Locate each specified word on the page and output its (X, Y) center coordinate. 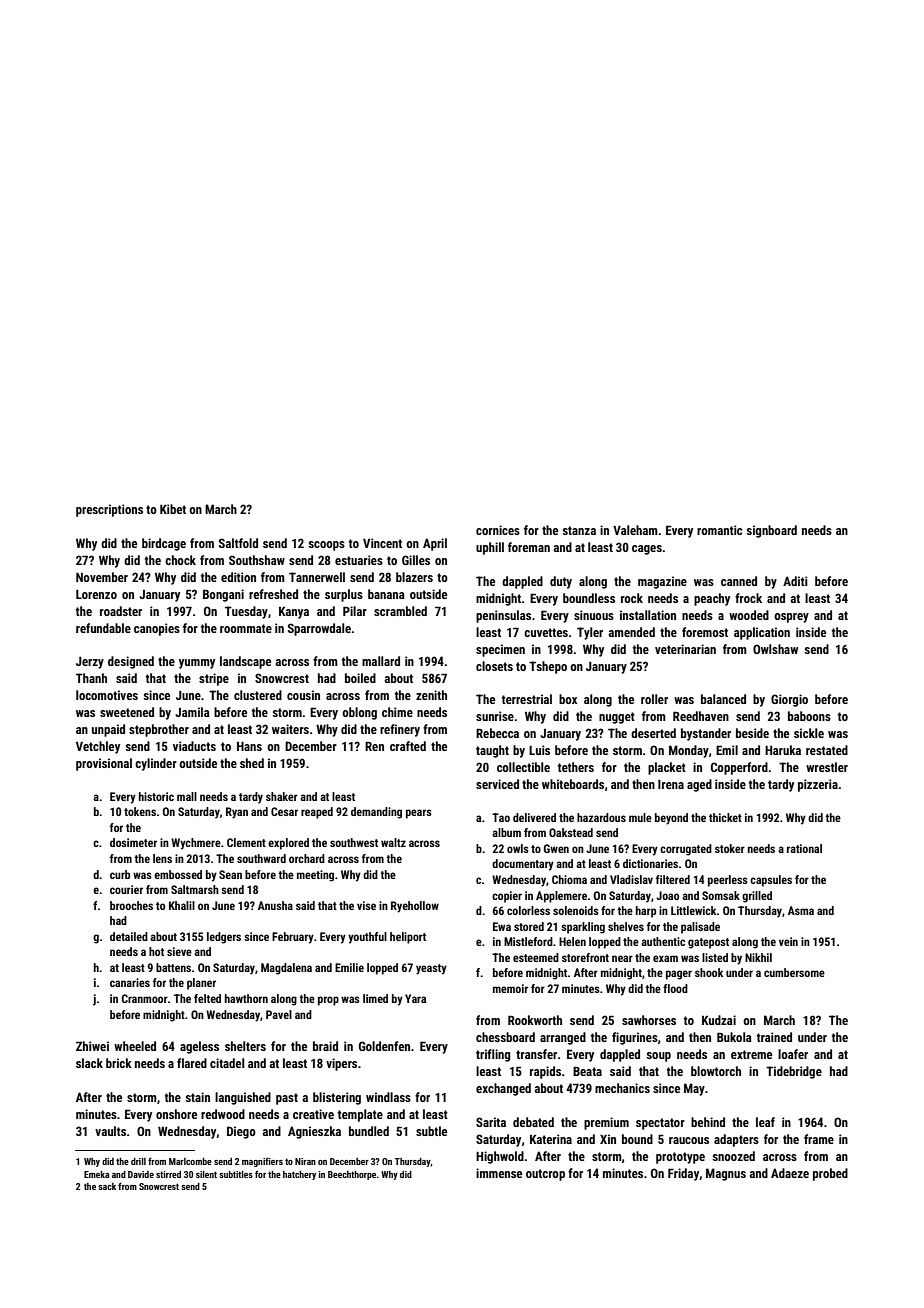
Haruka (783, 750)
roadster (121, 611)
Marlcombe (190, 1161)
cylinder (156, 764)
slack (89, 1063)
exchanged (503, 1089)
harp (646, 912)
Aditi (795, 581)
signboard (771, 531)
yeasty (431, 969)
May (694, 1089)
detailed (129, 936)
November (102, 577)
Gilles (416, 560)
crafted (408, 746)
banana (386, 594)
